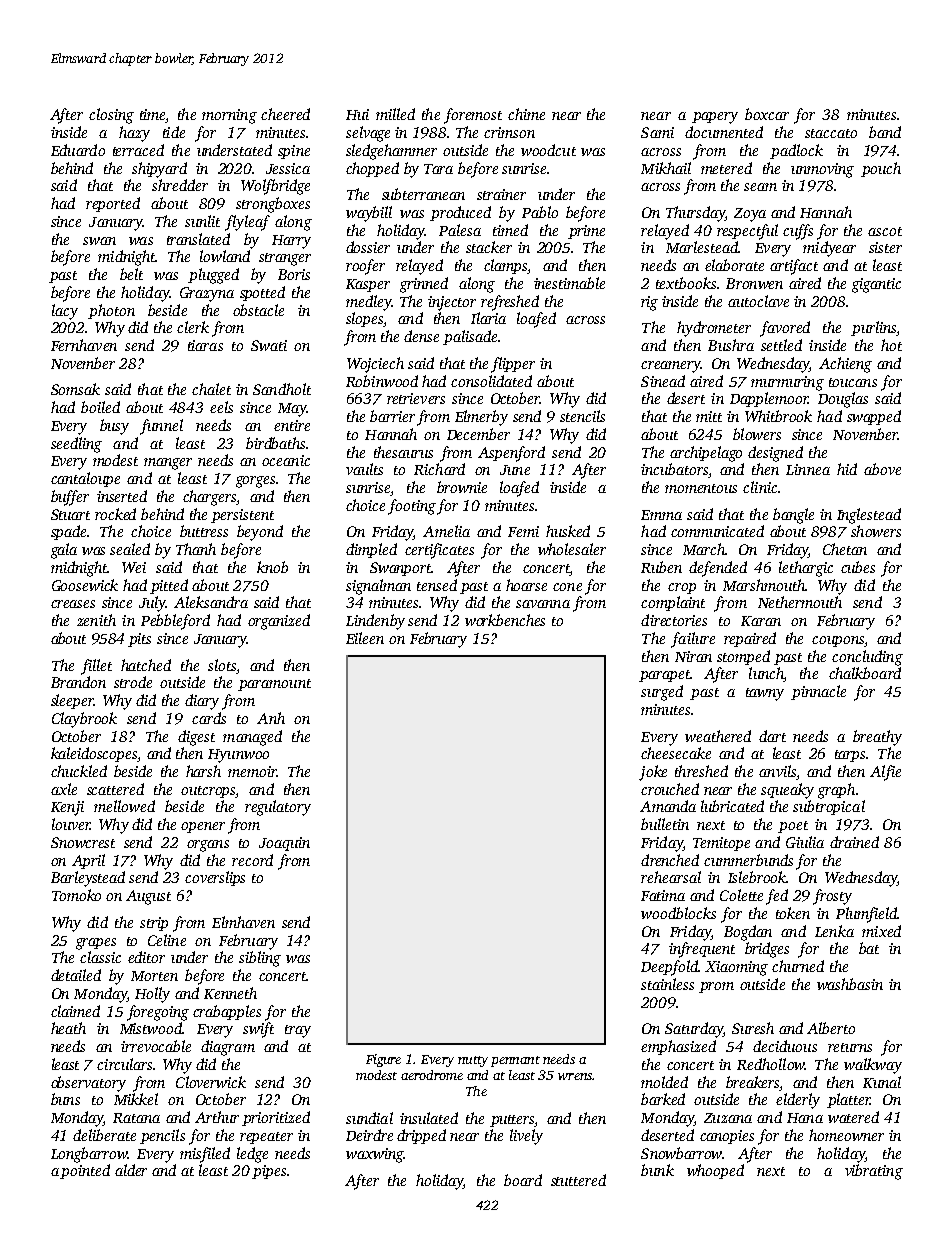 This image has width=952, height=1233. Describe the element at coordinates (208, 846) in the image. I see `organs` at that location.
